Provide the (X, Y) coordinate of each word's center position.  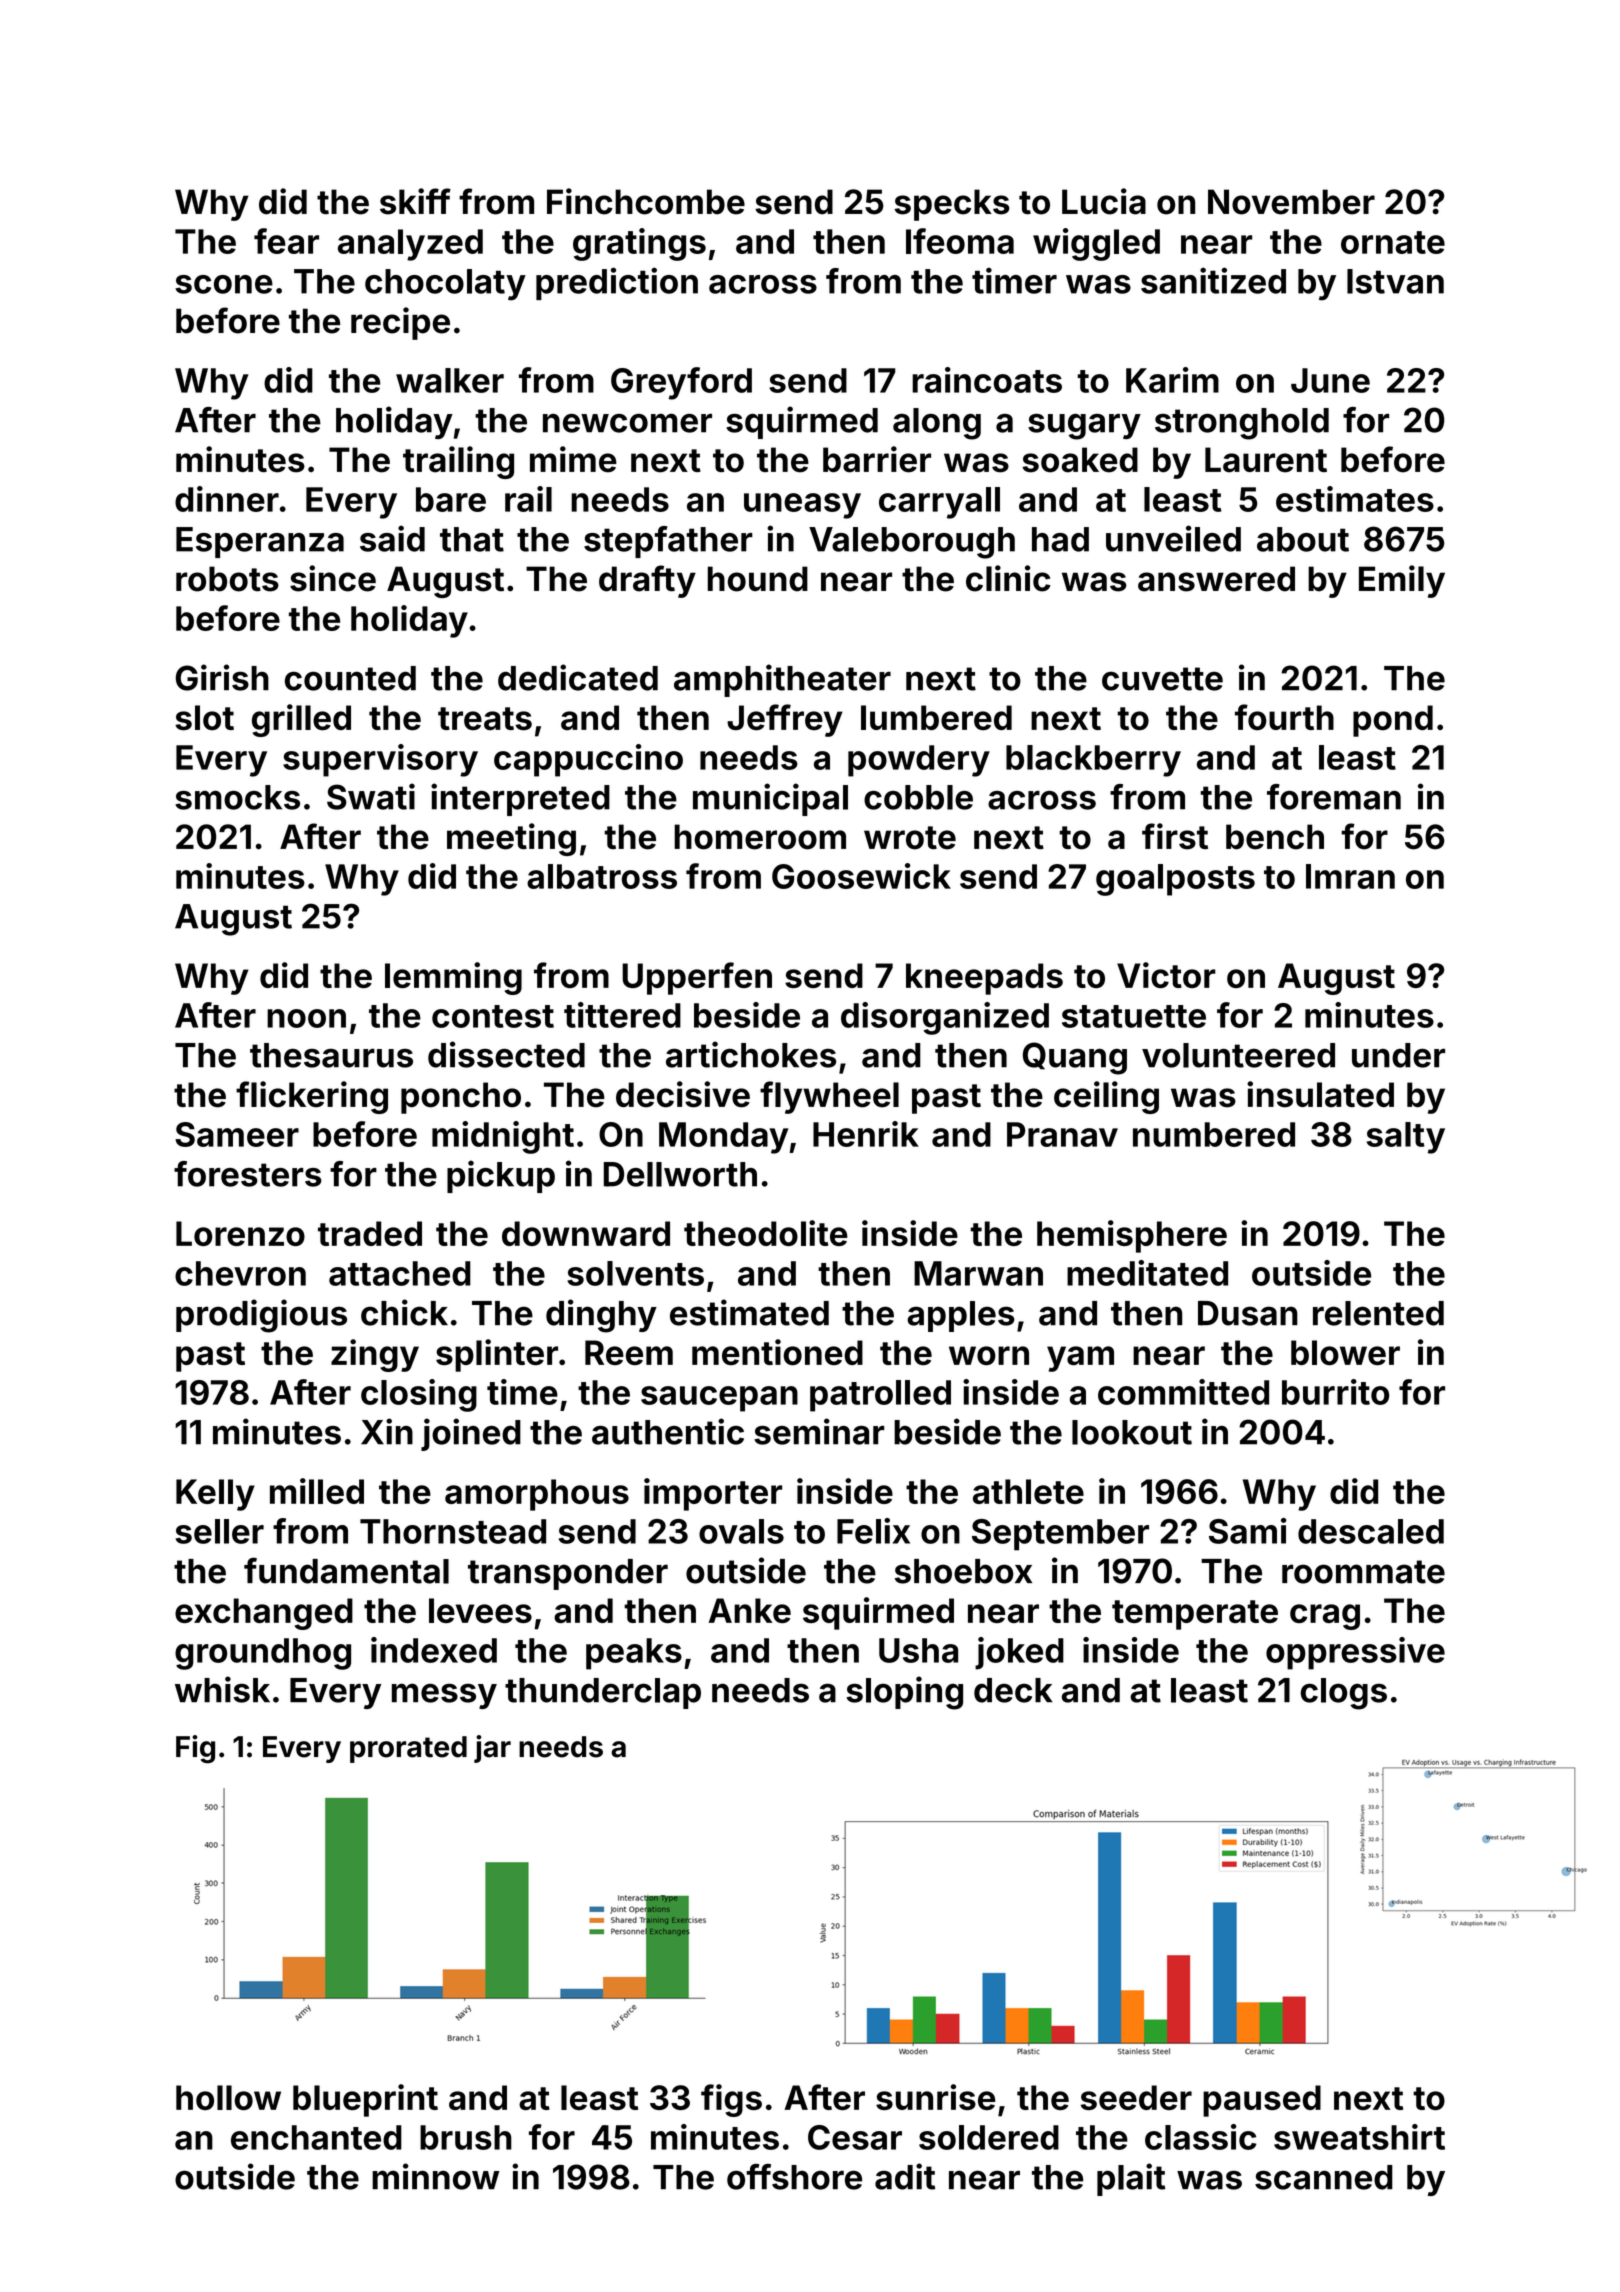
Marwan (978, 1273)
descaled (1371, 1531)
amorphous (537, 1495)
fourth (1284, 717)
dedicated (578, 677)
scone (224, 284)
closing (419, 1395)
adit (905, 2176)
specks (952, 205)
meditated (1147, 1273)
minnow (435, 2176)
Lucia (1104, 201)
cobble (918, 797)
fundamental (346, 1570)
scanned (1324, 2177)
